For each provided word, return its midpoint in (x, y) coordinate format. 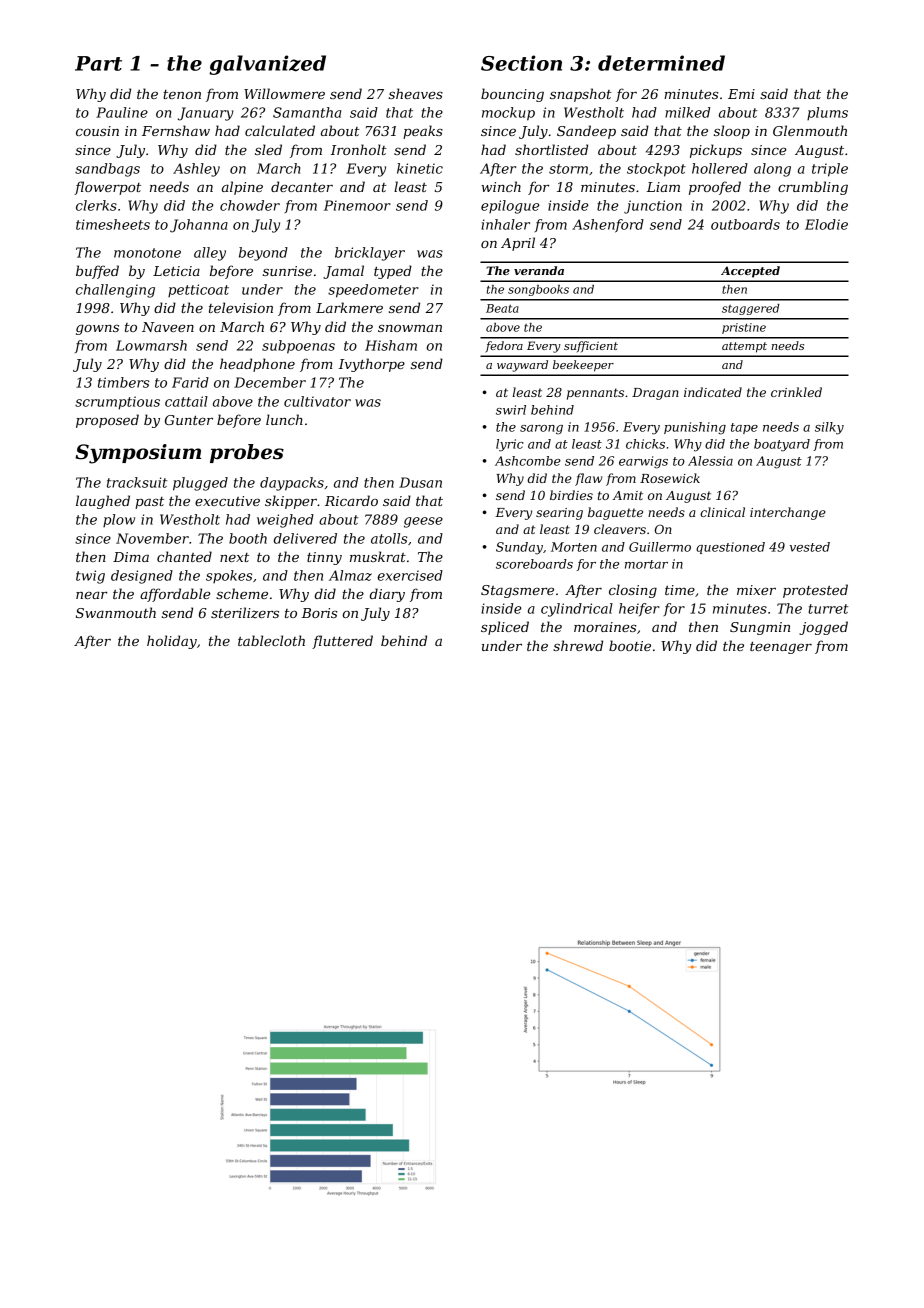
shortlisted (551, 149)
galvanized (267, 65)
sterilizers (245, 613)
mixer (756, 590)
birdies (571, 495)
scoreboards (534, 564)
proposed (107, 421)
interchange (788, 513)
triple (830, 170)
